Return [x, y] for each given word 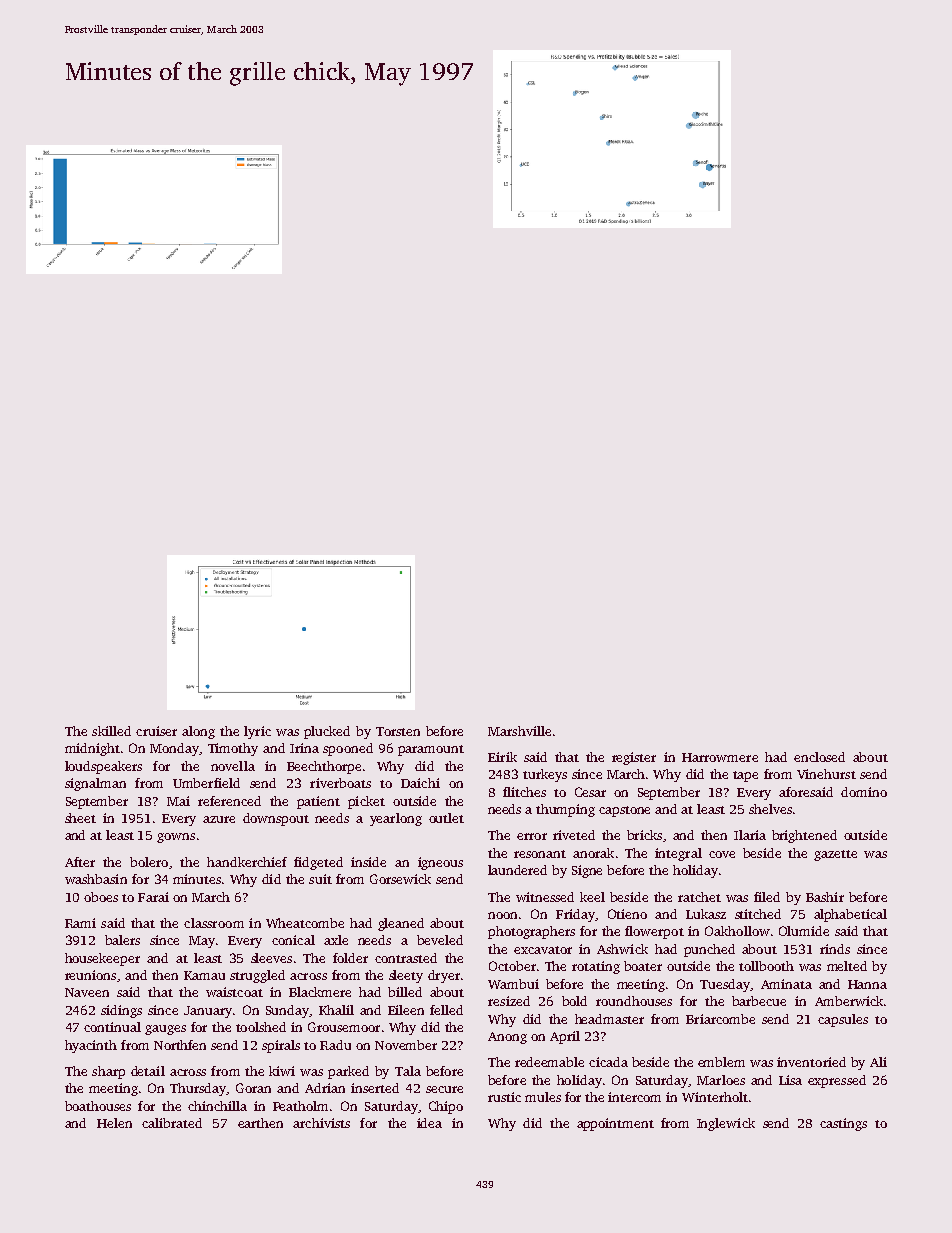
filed [767, 897]
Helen [114, 1123]
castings [843, 1124]
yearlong [396, 819]
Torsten [398, 731]
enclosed [819, 757]
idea [429, 1123]
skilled [111, 731]
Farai [153, 897]
